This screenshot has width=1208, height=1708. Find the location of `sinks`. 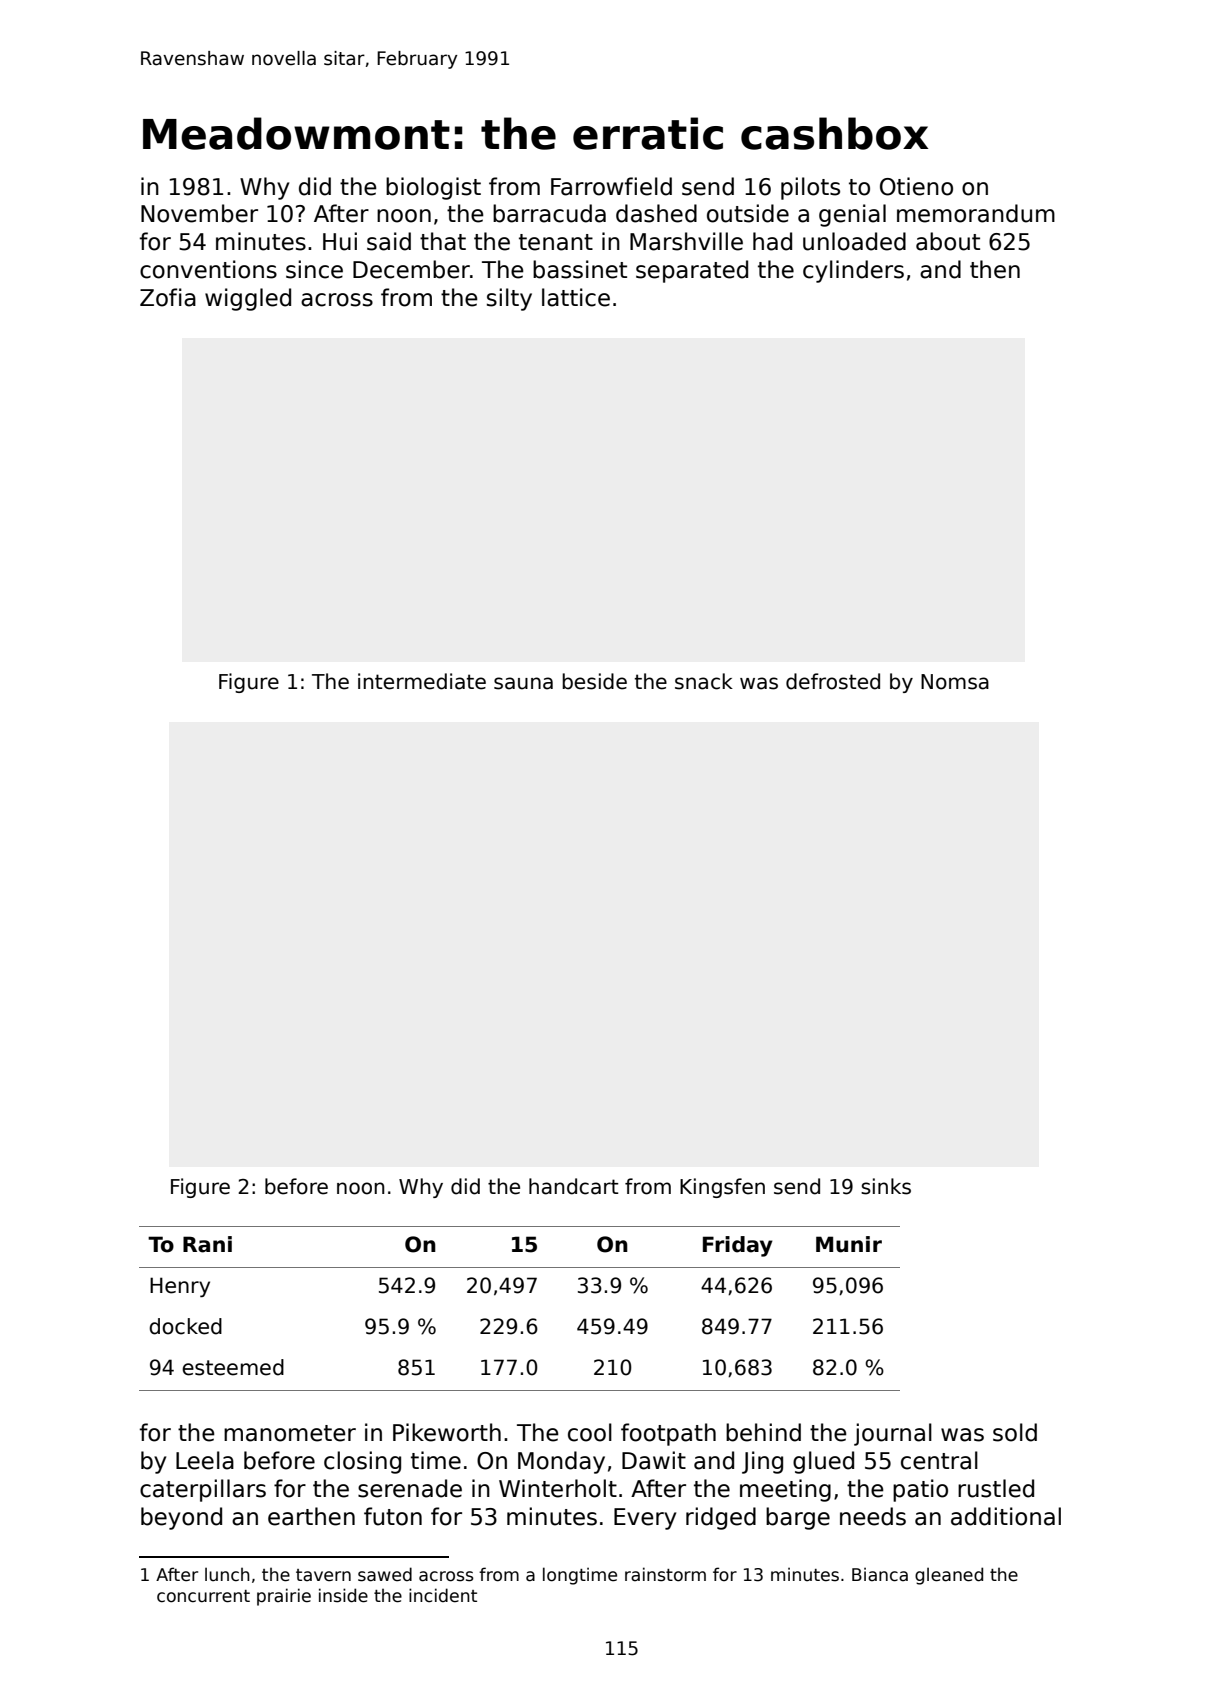

sinks is located at coordinates (886, 1186).
